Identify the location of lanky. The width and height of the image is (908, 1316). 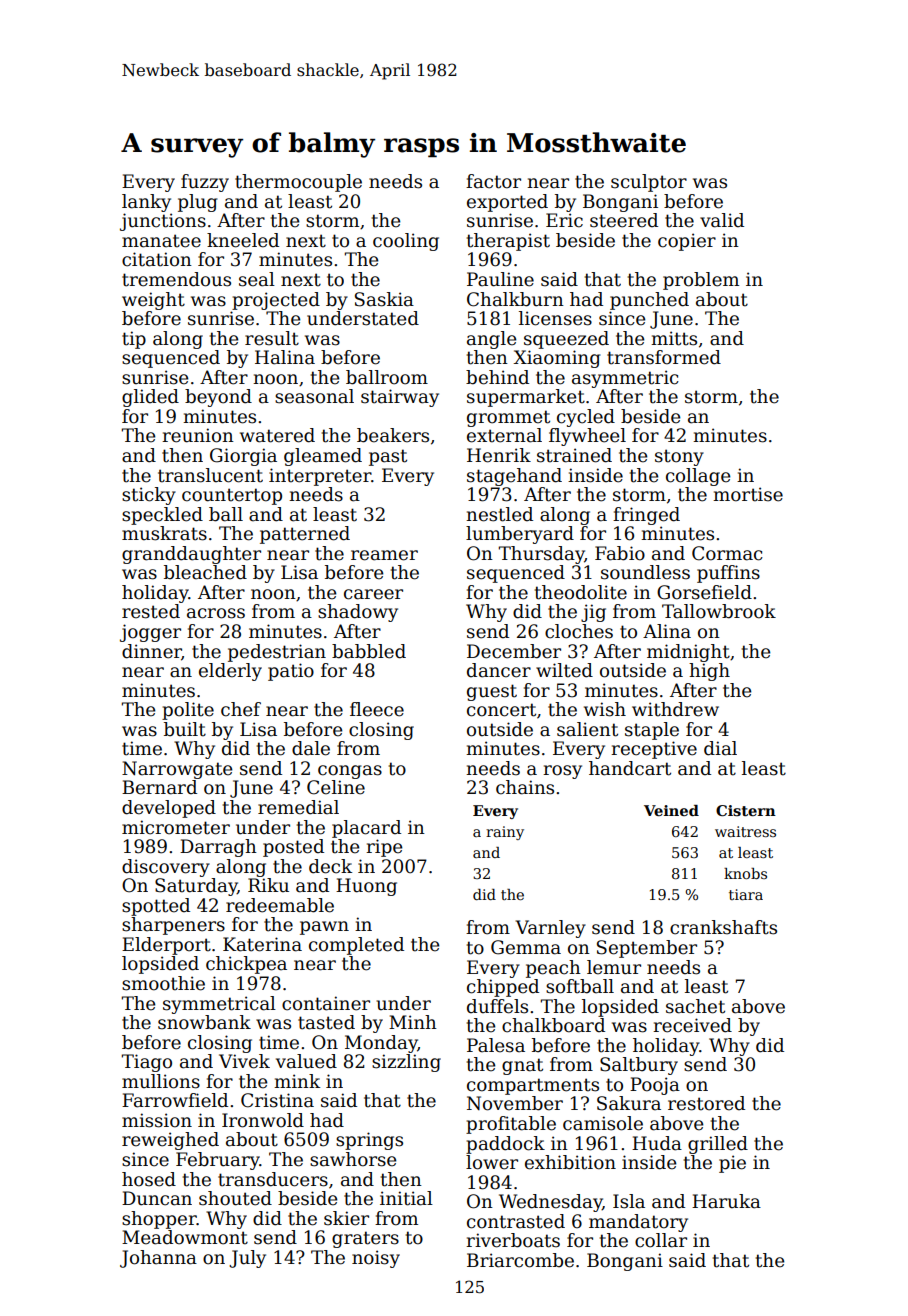
(146, 203).
